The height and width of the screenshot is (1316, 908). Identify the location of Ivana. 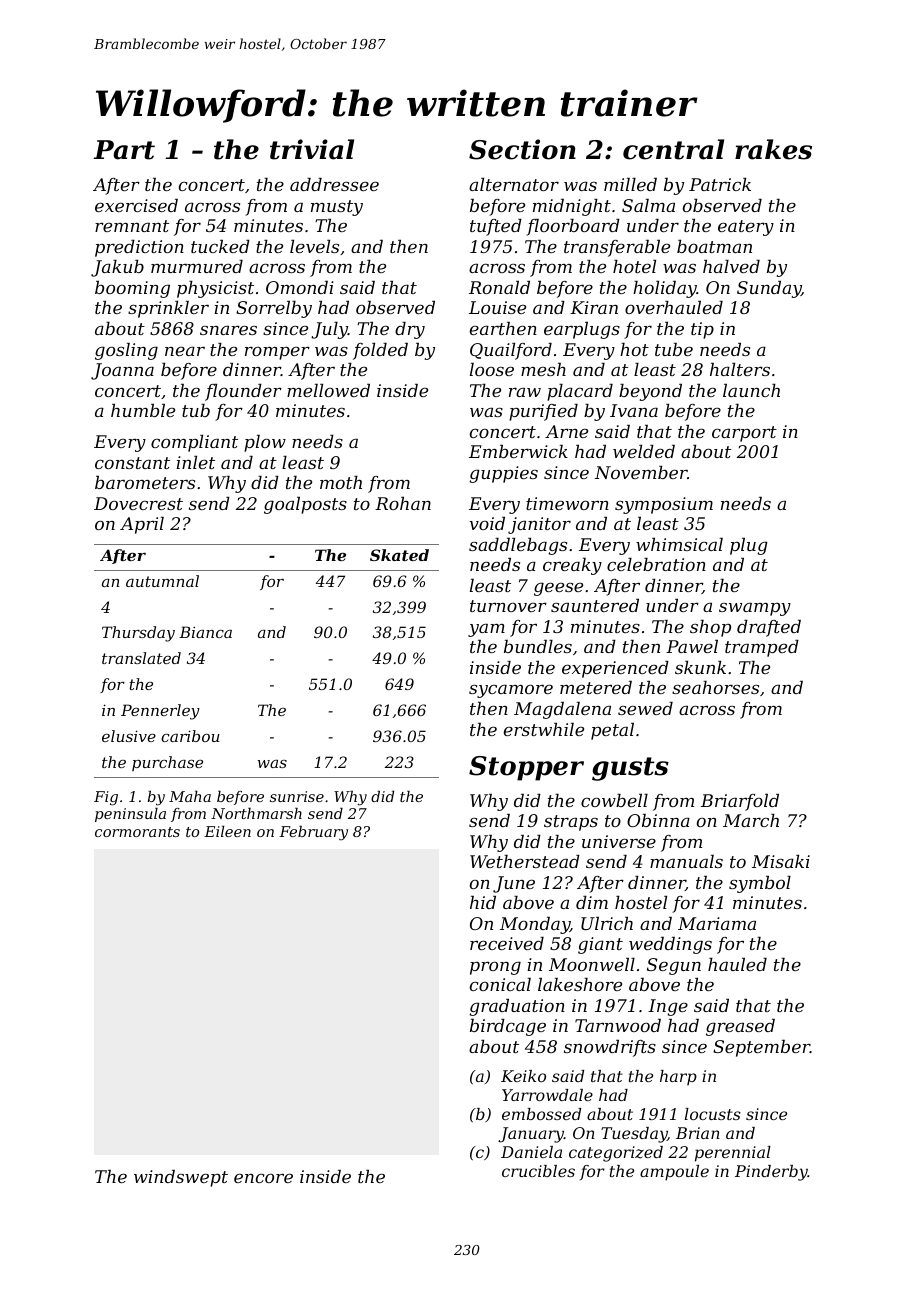
(634, 410).
